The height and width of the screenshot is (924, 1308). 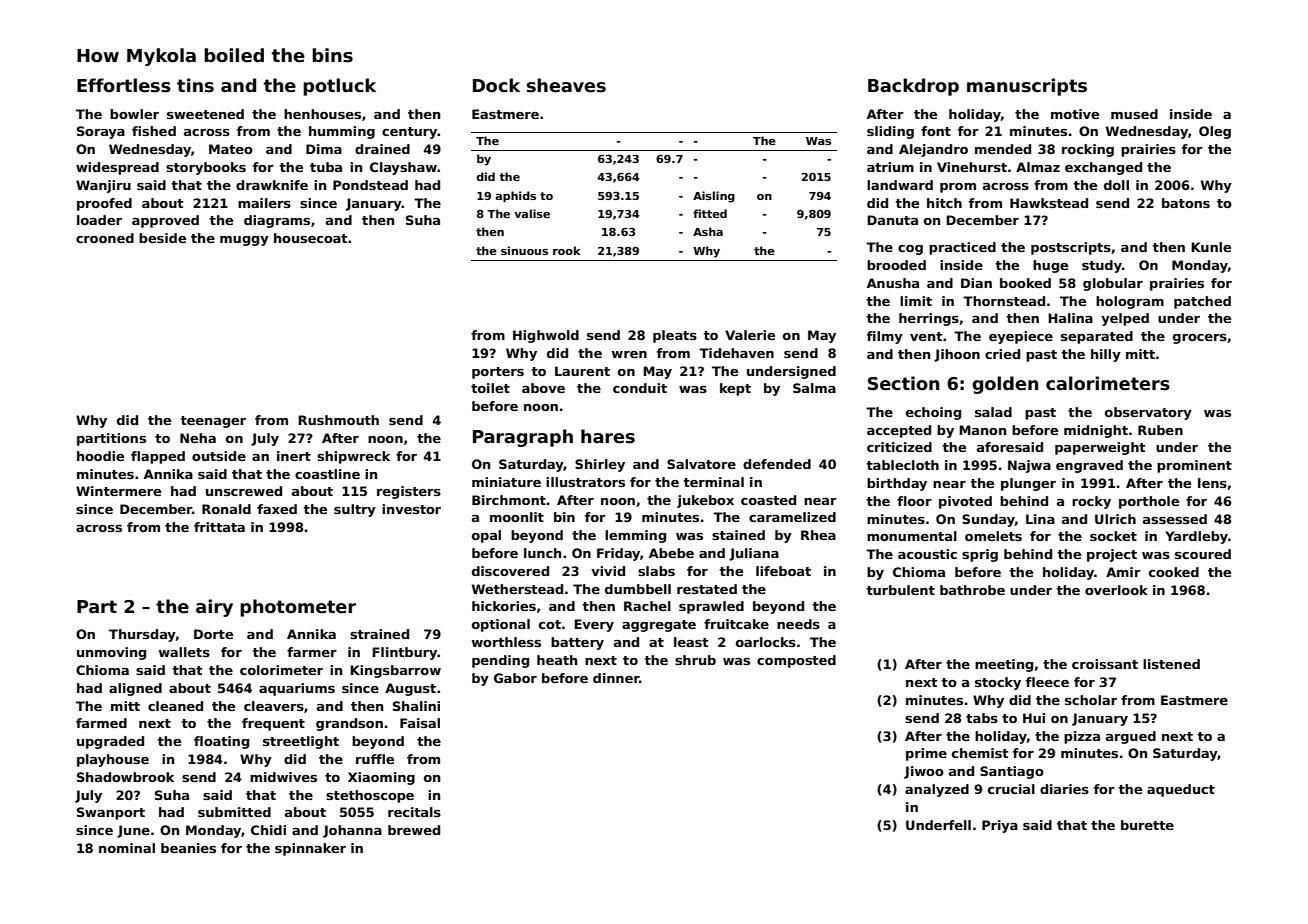 What do you see at coordinates (219, 527) in the screenshot?
I see `frittata` at bounding box center [219, 527].
